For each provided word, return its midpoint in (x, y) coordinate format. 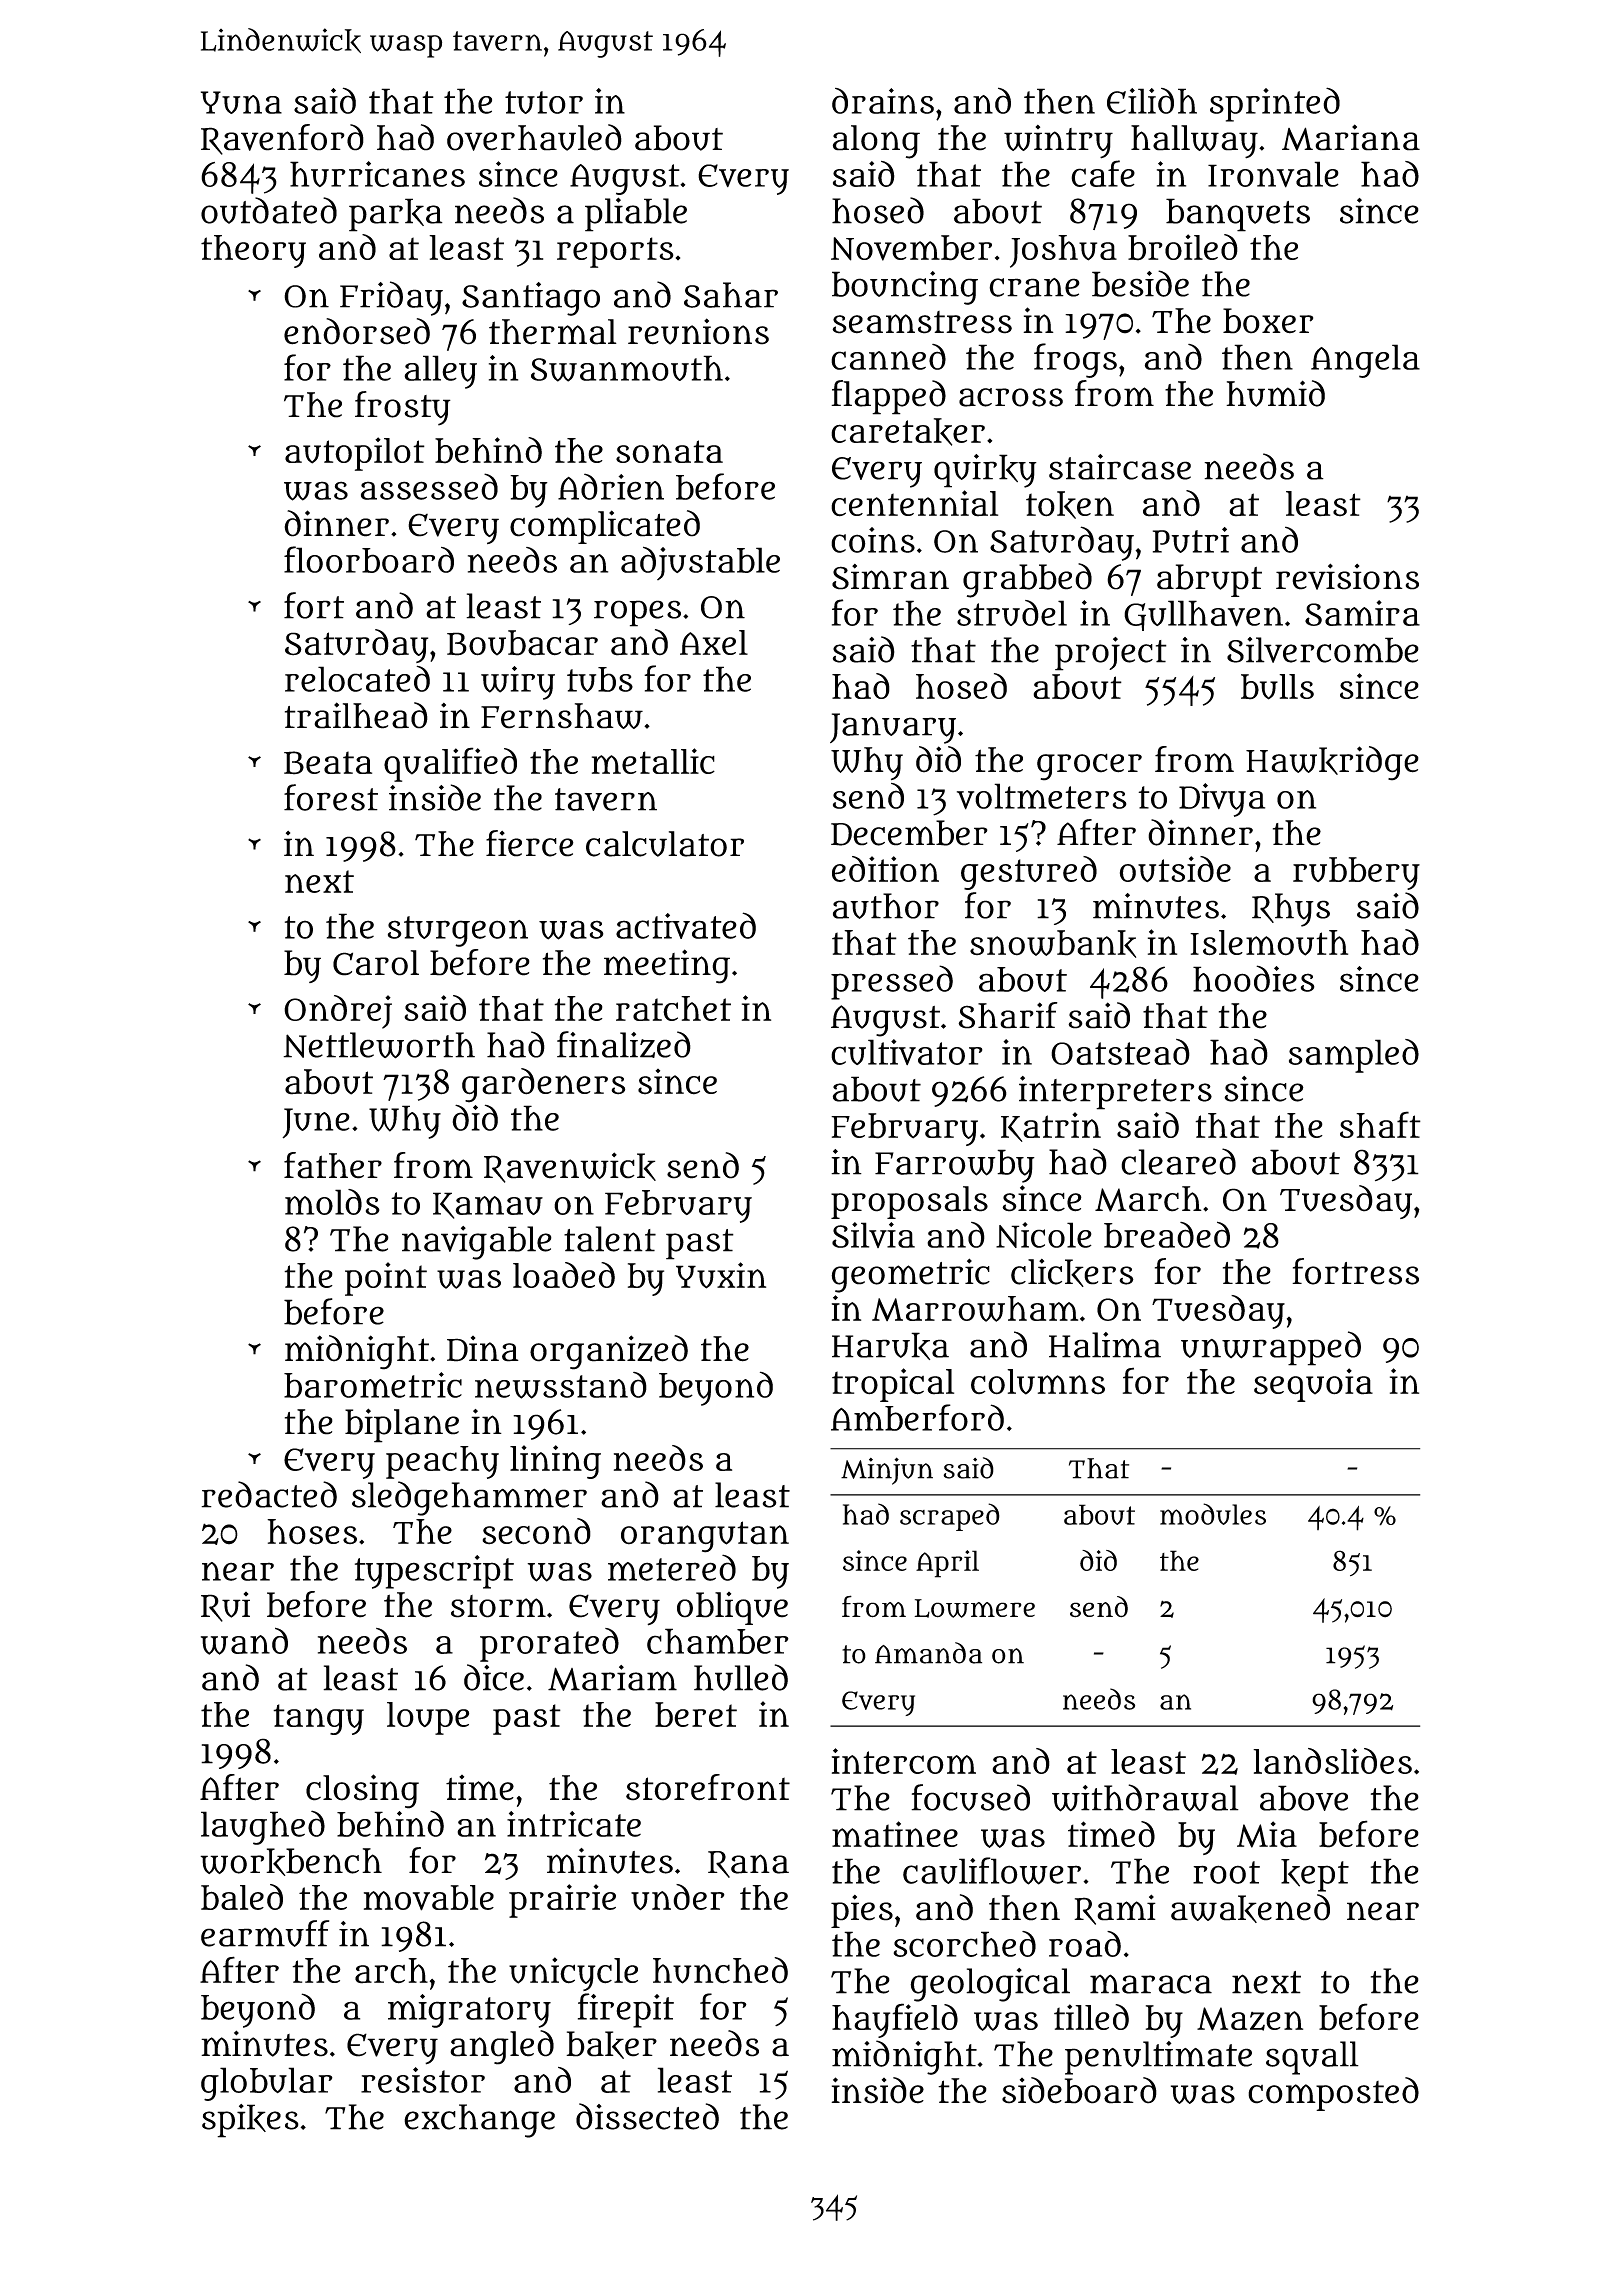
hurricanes (377, 174)
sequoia (1313, 1385)
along (876, 142)
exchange (479, 2121)
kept (1315, 1875)
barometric (373, 1385)
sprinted (1275, 104)
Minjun (887, 1471)
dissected (647, 2116)
